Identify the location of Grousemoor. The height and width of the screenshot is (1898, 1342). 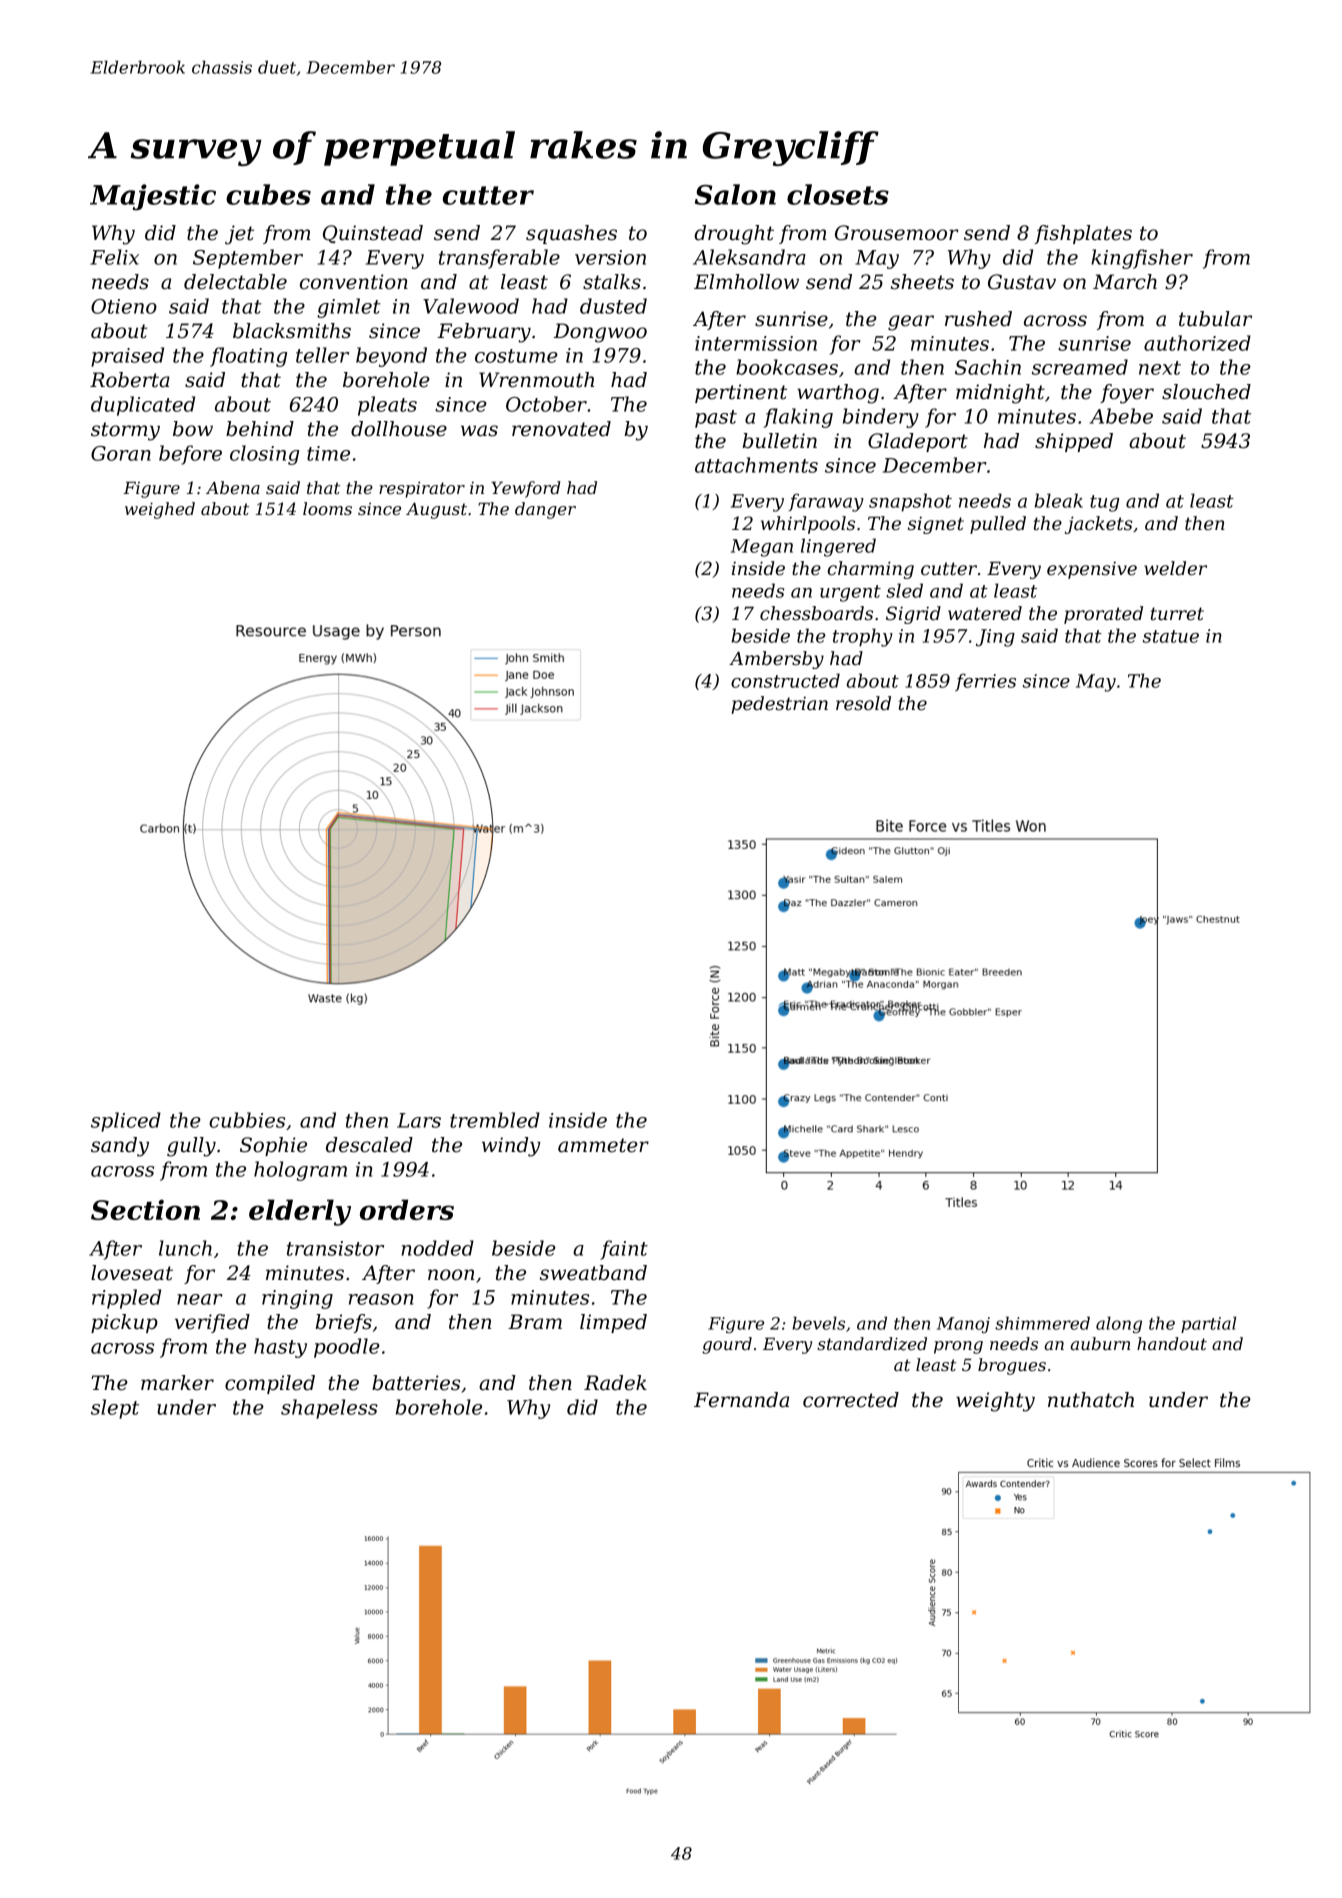
(897, 233).
